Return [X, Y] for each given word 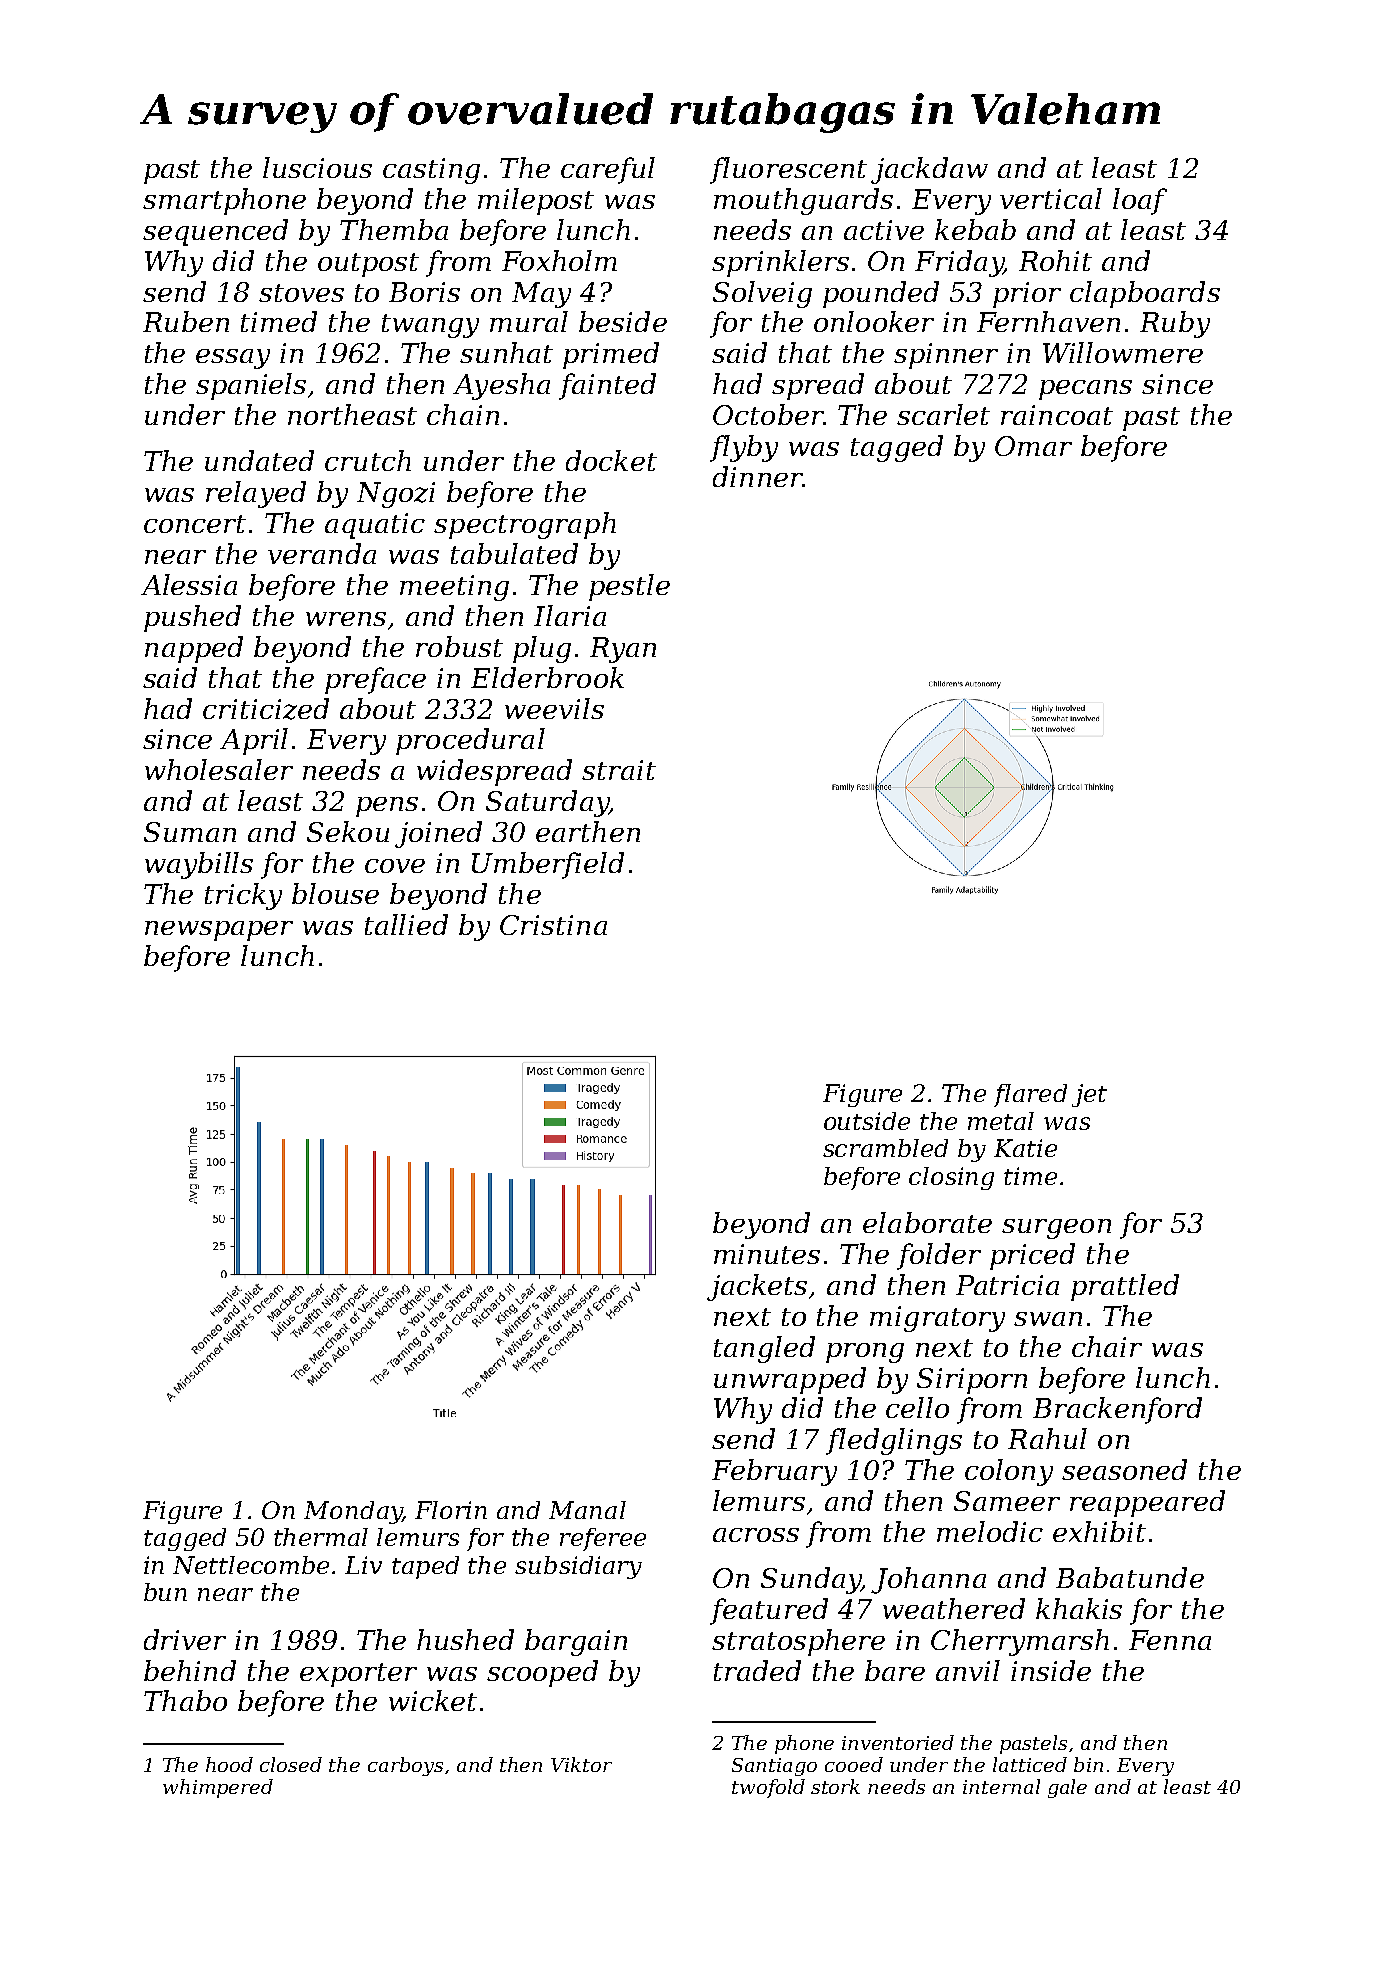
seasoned [1124, 1469]
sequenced [215, 232]
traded [757, 1670]
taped [425, 1567]
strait [619, 770]
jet [1089, 1095]
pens [387, 807]
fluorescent [788, 170]
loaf [1140, 201]
